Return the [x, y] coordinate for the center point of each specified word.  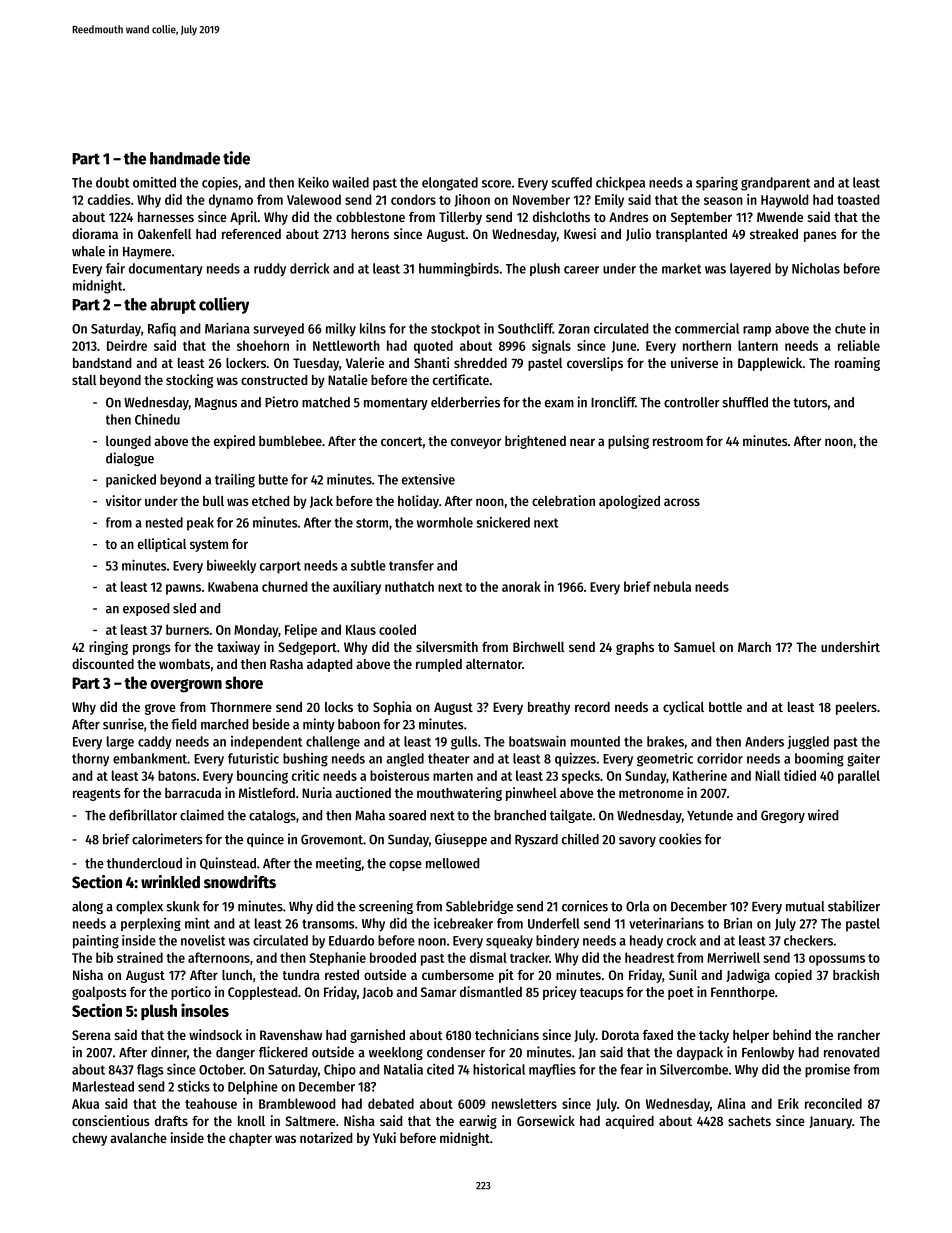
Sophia [392, 708]
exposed [146, 609]
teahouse [211, 1103]
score [496, 184]
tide [236, 158]
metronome [651, 793]
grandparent [775, 184]
